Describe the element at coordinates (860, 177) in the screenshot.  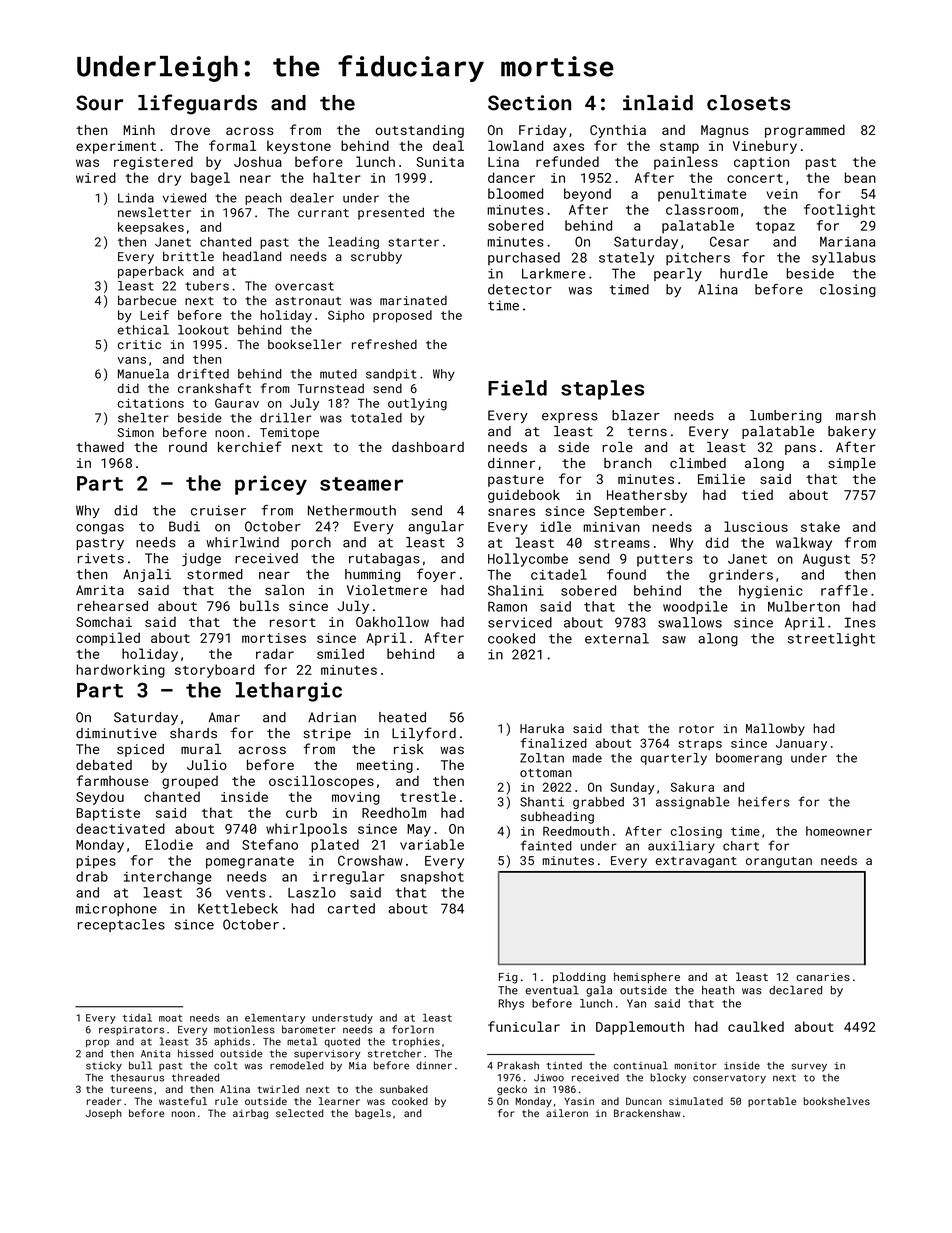
I see `bean` at that location.
